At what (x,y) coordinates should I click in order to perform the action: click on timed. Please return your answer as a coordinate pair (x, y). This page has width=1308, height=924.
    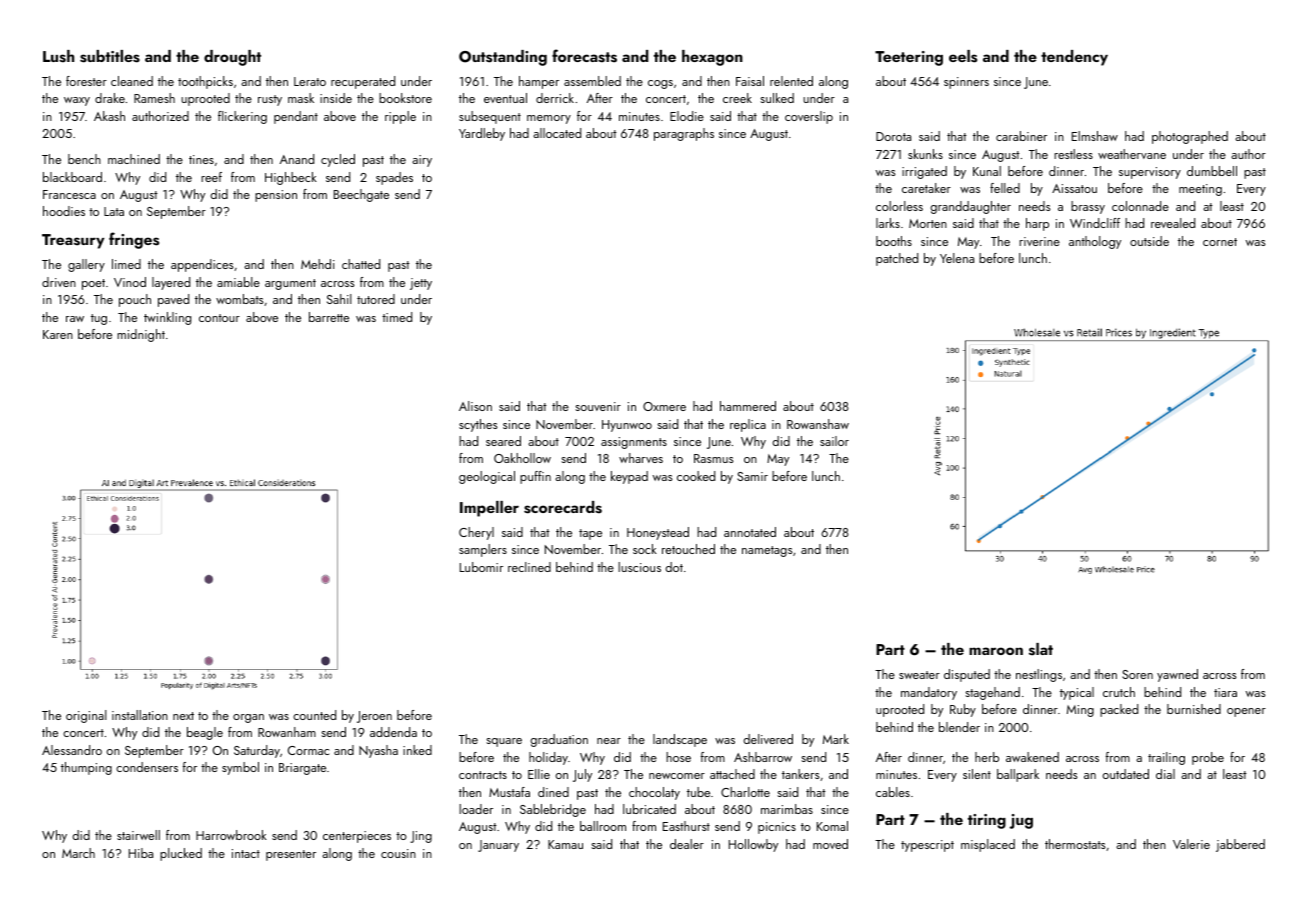
    Looking at the image, I should click on (397, 317).
